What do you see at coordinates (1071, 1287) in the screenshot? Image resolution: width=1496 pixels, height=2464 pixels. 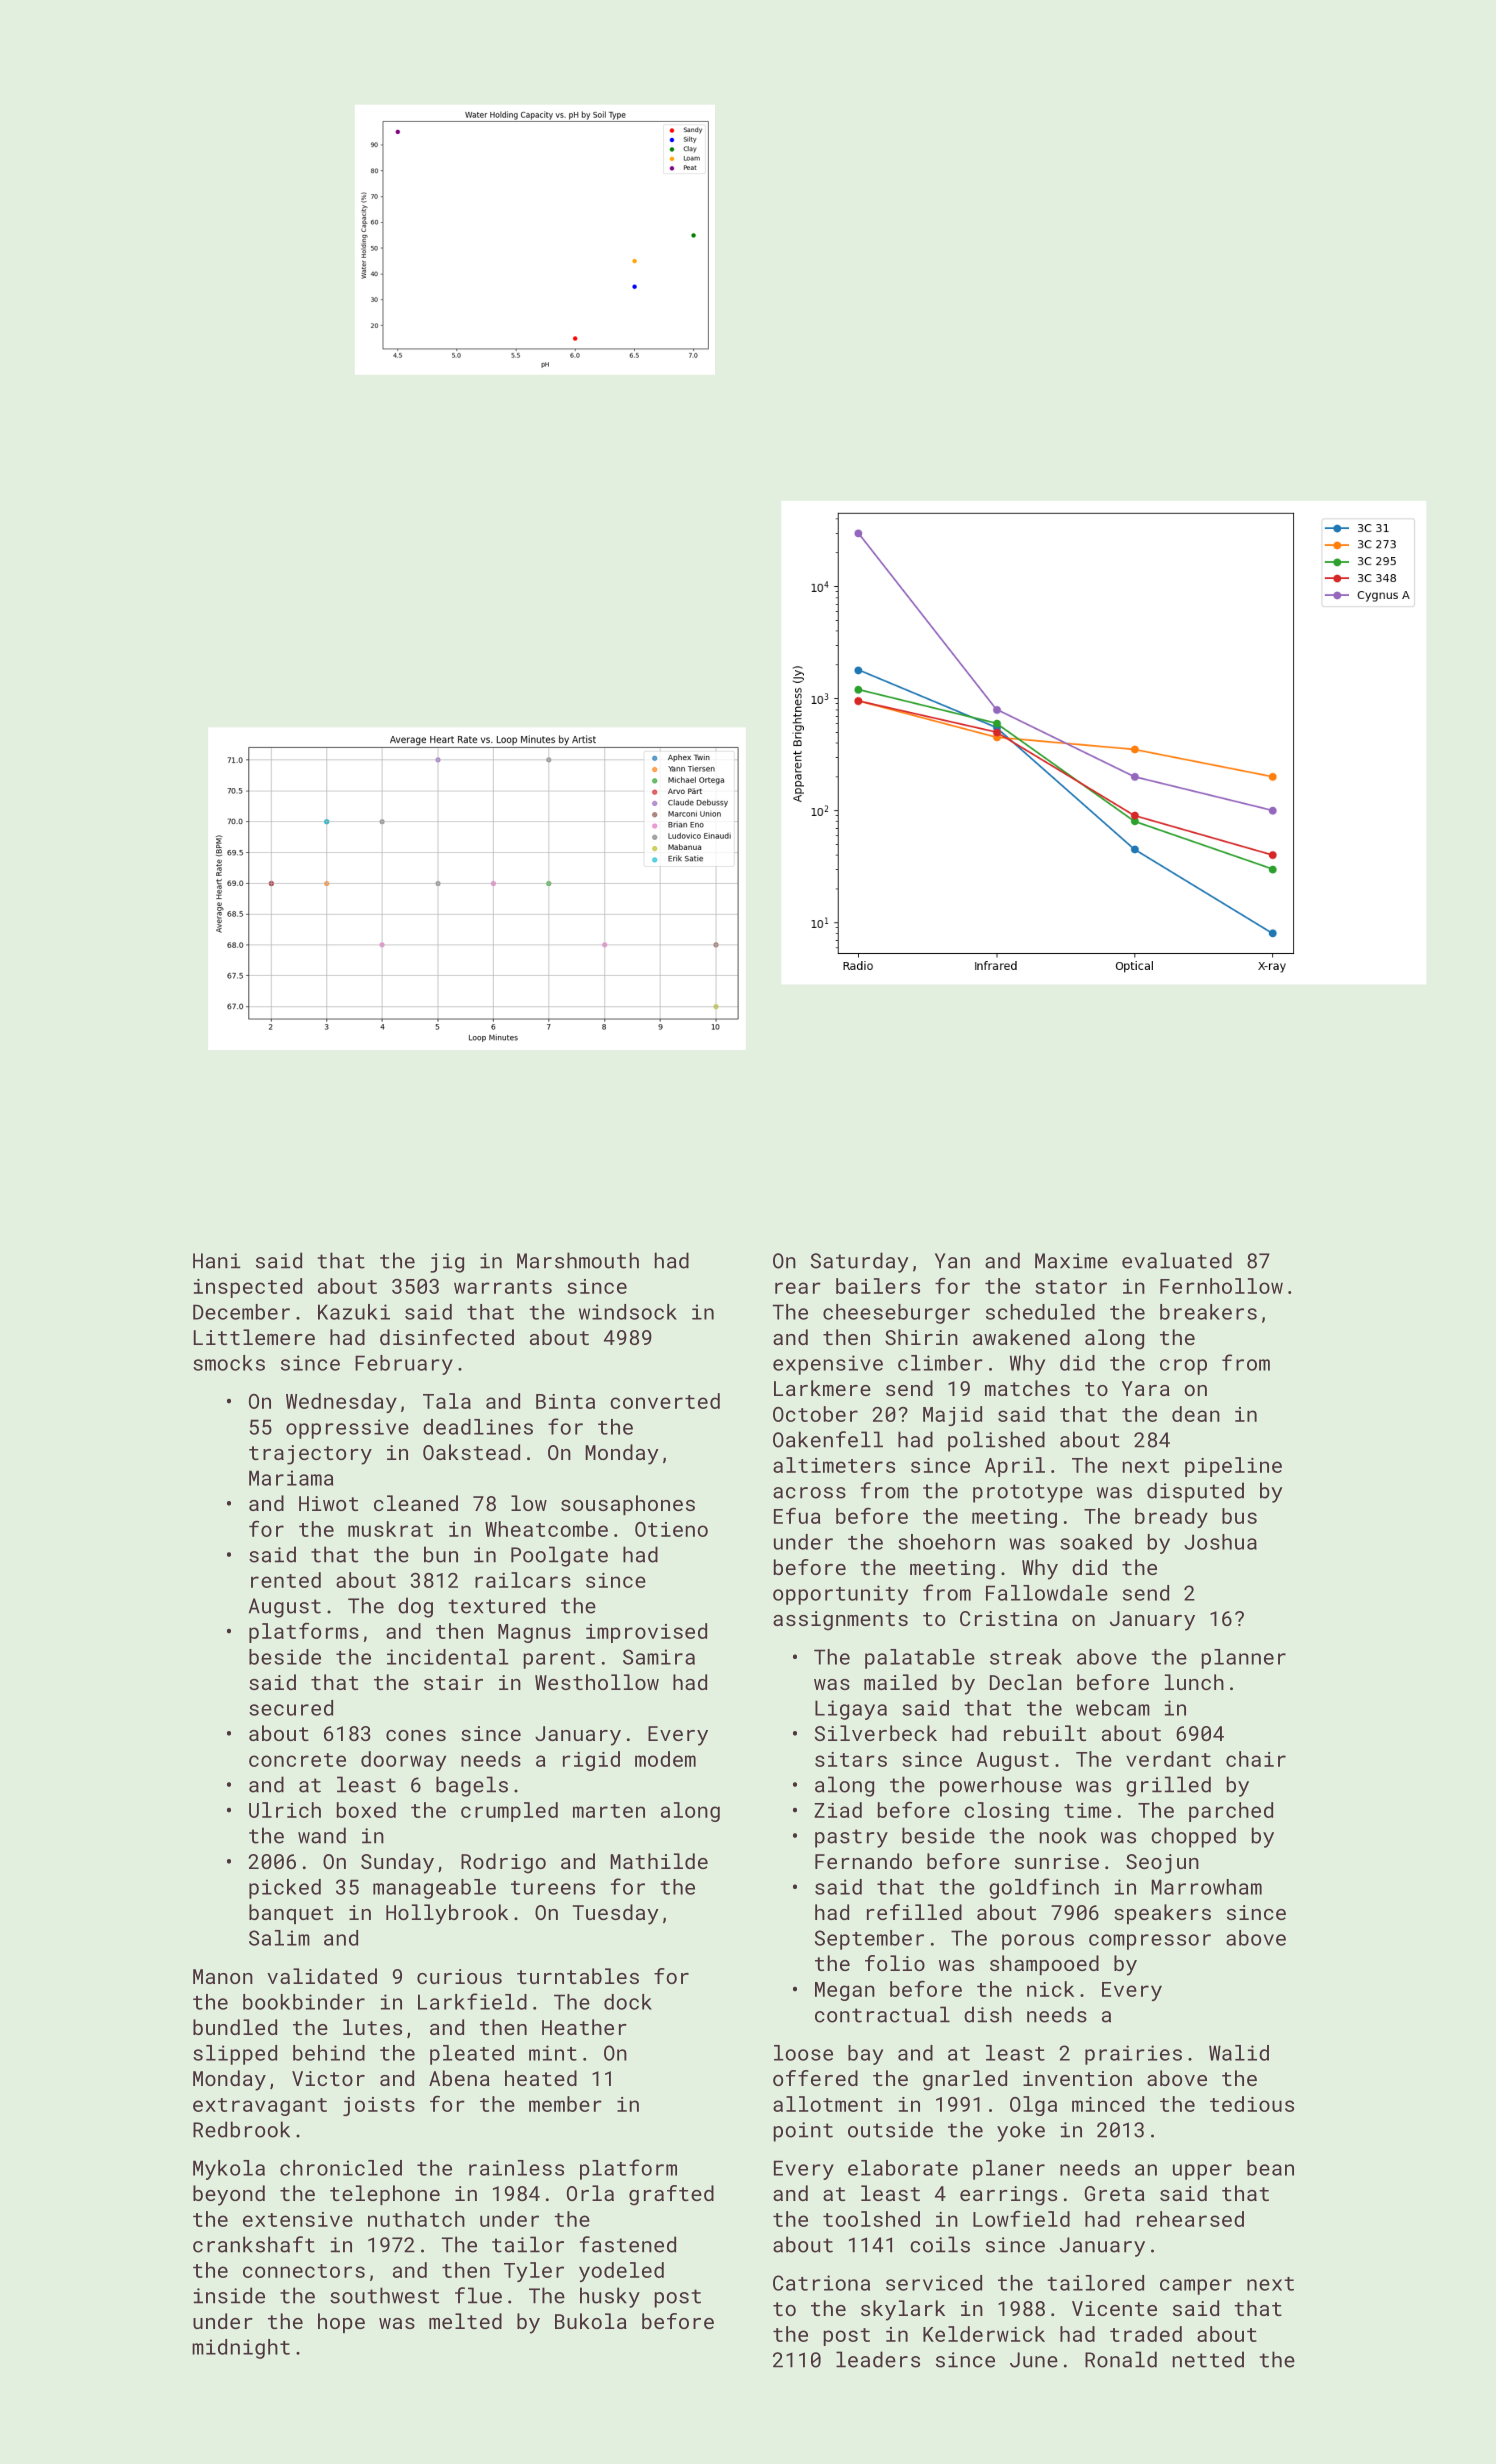 I see `stator` at bounding box center [1071, 1287].
